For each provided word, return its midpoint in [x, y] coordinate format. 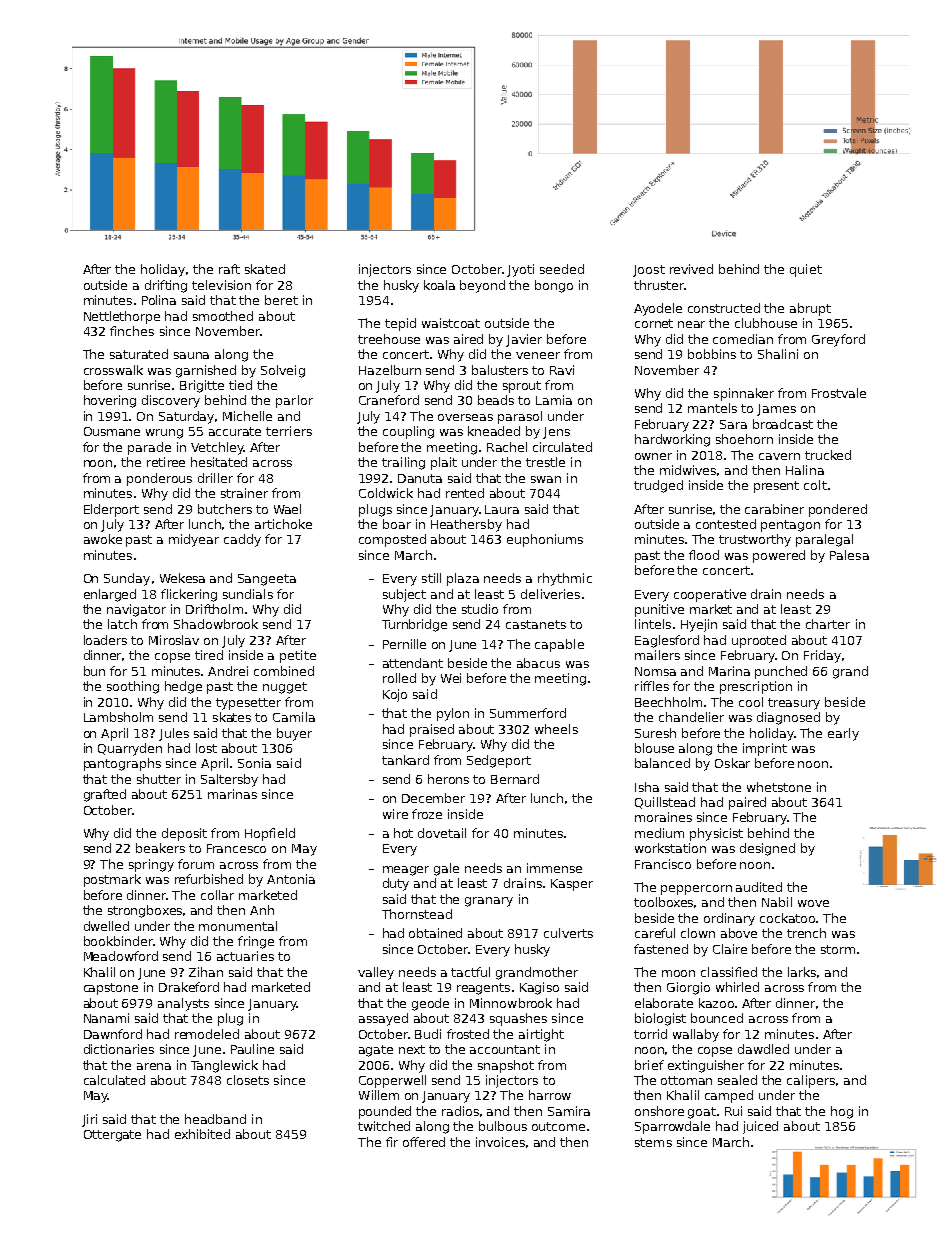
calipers [811, 1081]
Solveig [283, 371]
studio [480, 609]
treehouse [389, 339]
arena [154, 1066]
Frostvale [839, 393]
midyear [194, 540]
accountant [505, 1049]
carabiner [774, 509]
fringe [256, 942]
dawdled [763, 1049]
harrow [550, 1095]
